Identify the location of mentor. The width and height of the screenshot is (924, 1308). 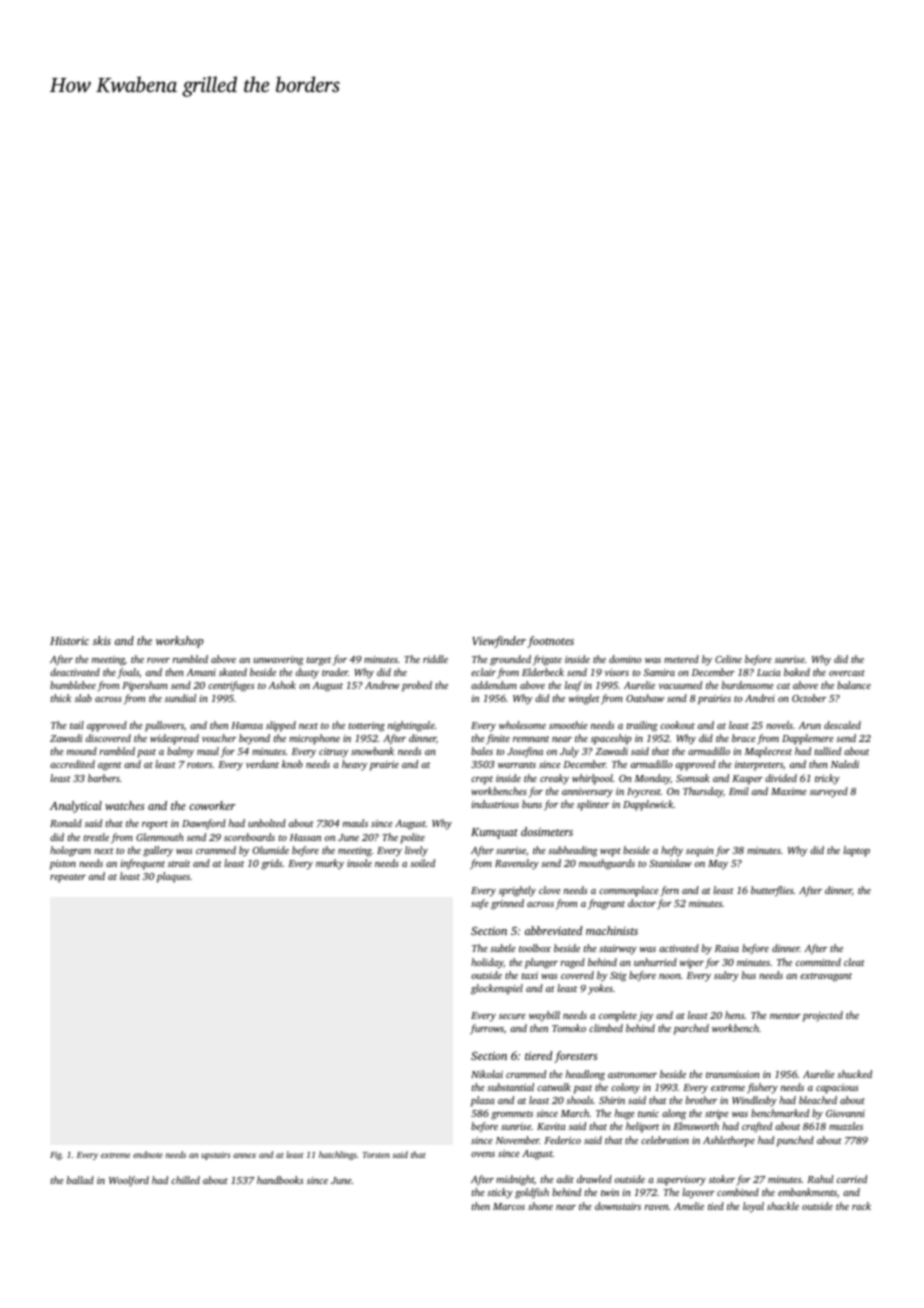
(785, 1016).
